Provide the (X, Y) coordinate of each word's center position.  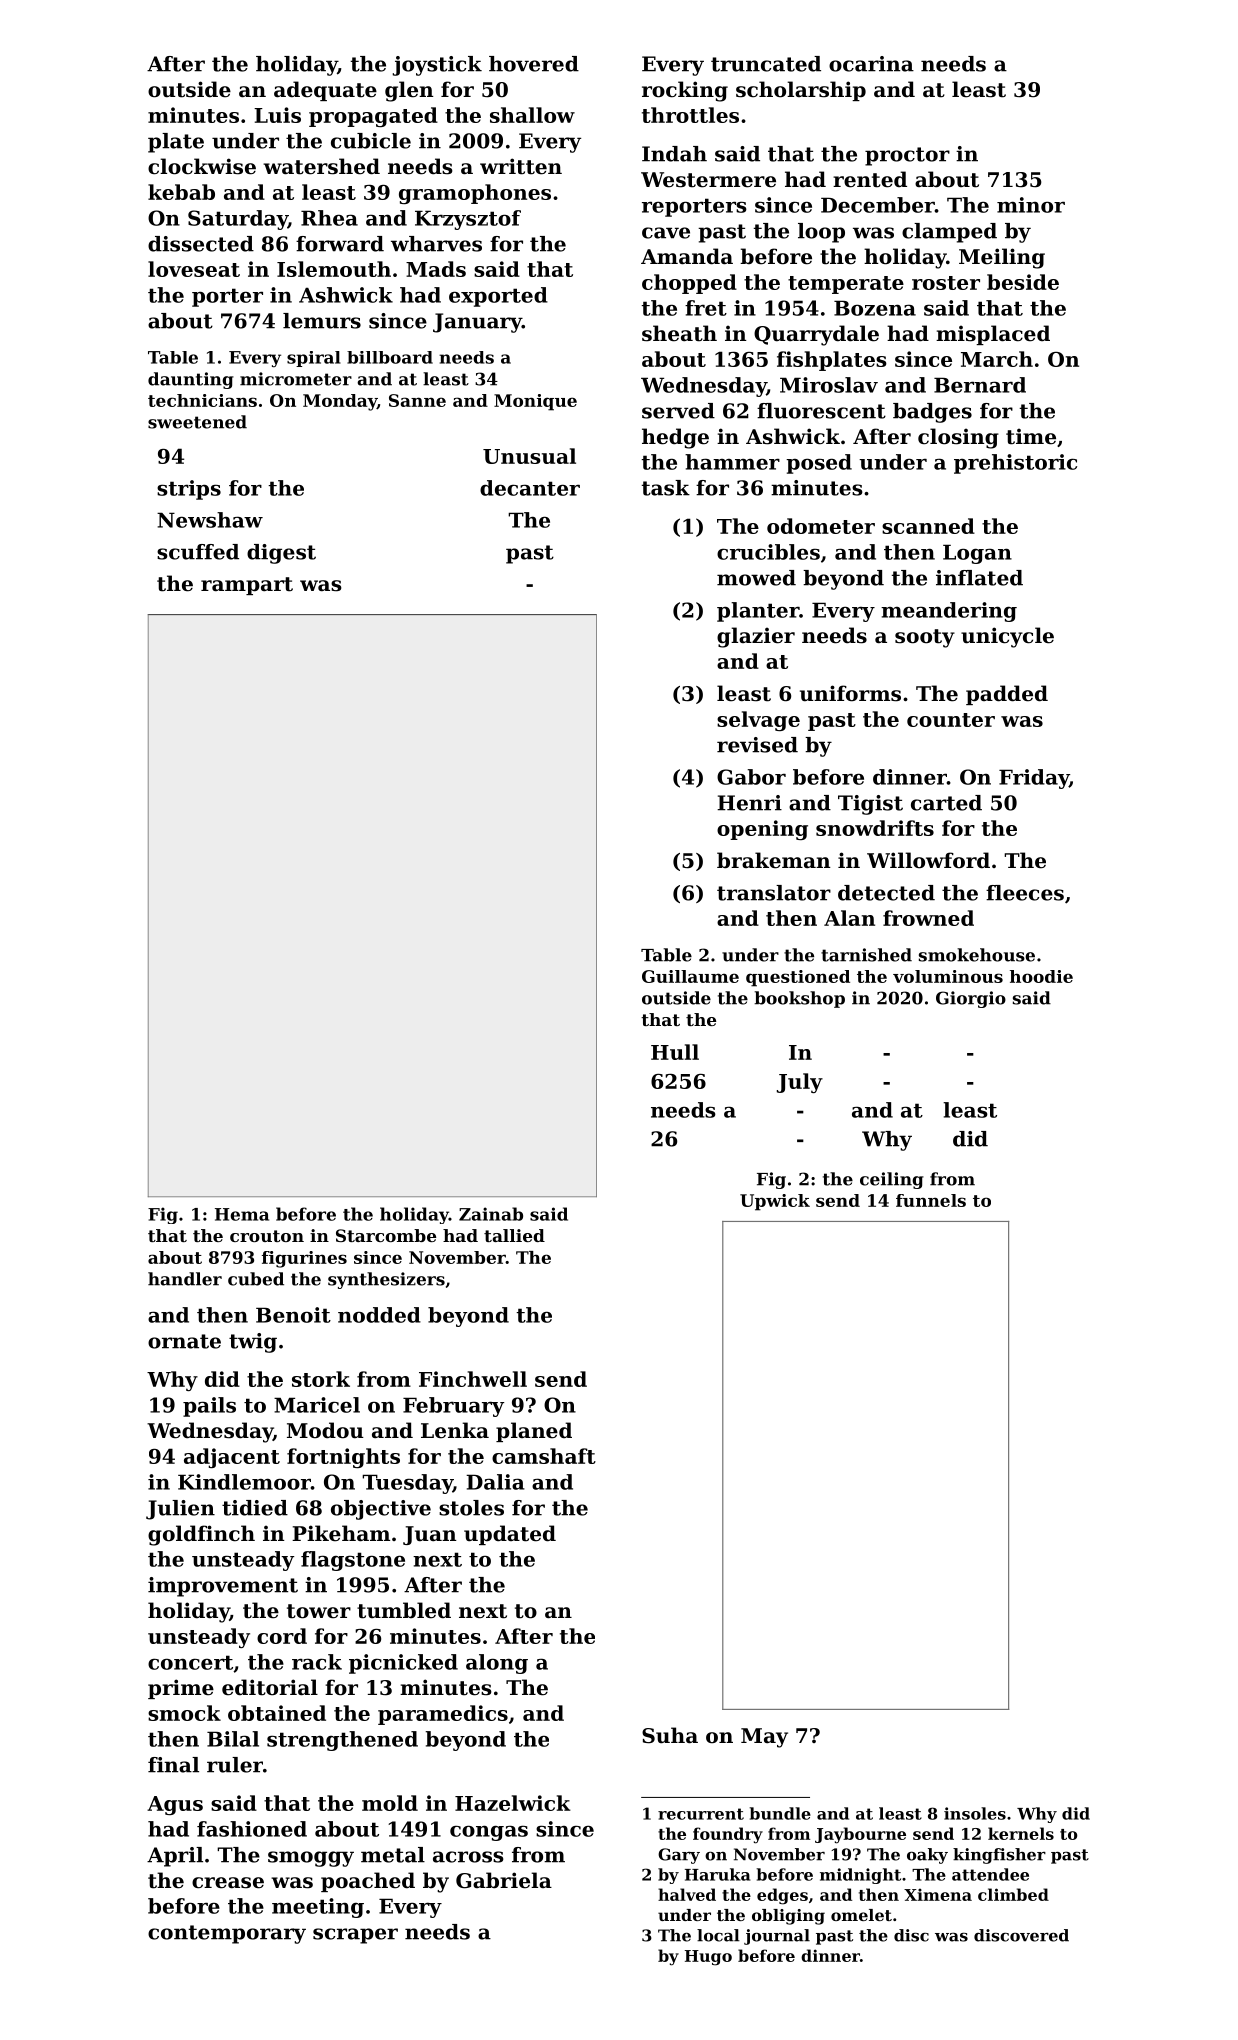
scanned (928, 526)
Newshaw (210, 520)
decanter (530, 488)
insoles (975, 1813)
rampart (247, 586)
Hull (675, 1052)
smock (184, 1713)
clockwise (202, 166)
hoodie (1041, 976)
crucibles (768, 552)
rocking (685, 91)
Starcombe (386, 1235)
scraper (355, 1936)
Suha (670, 1735)
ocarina (871, 64)
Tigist (870, 805)
